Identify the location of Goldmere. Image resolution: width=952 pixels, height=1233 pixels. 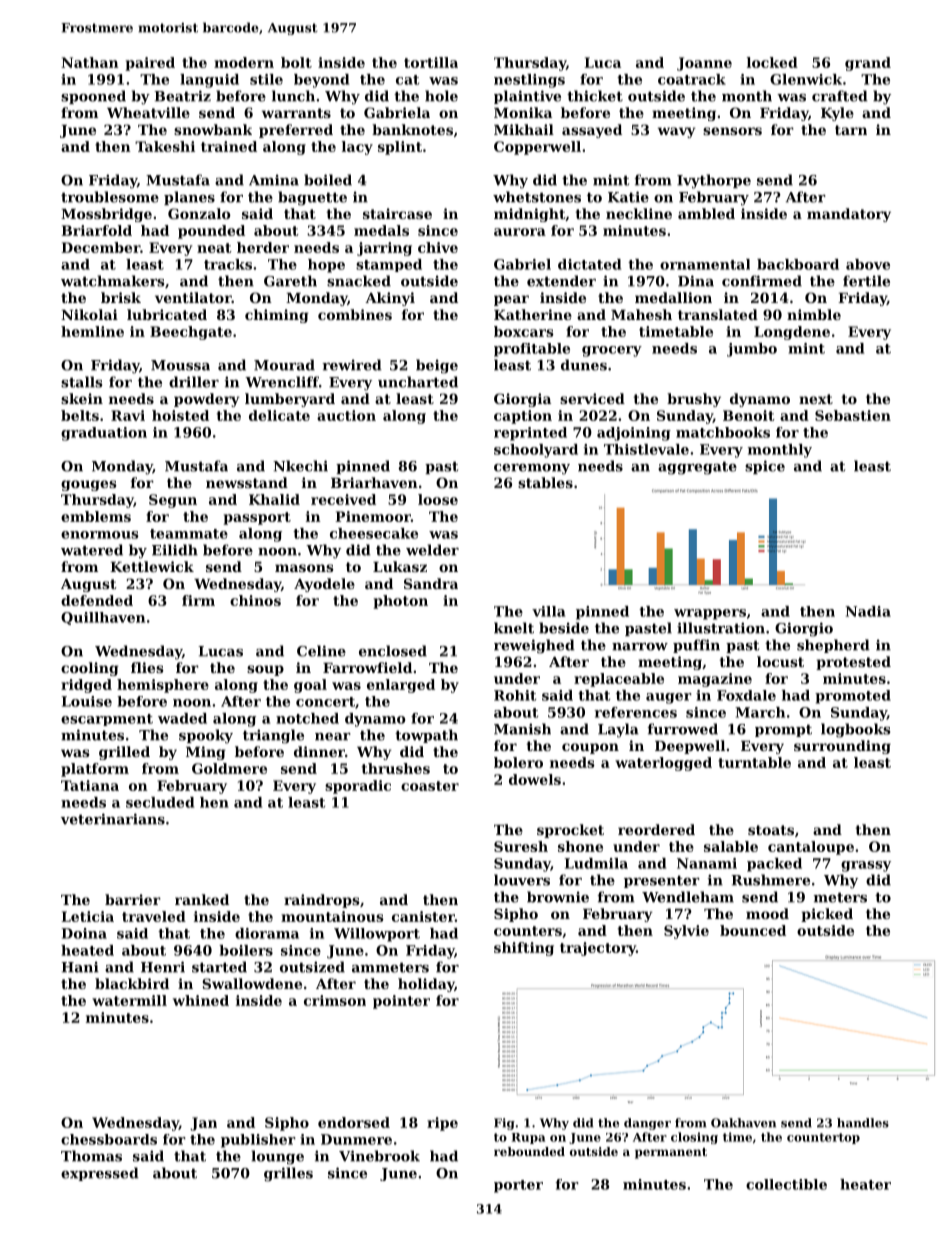
(229, 768).
